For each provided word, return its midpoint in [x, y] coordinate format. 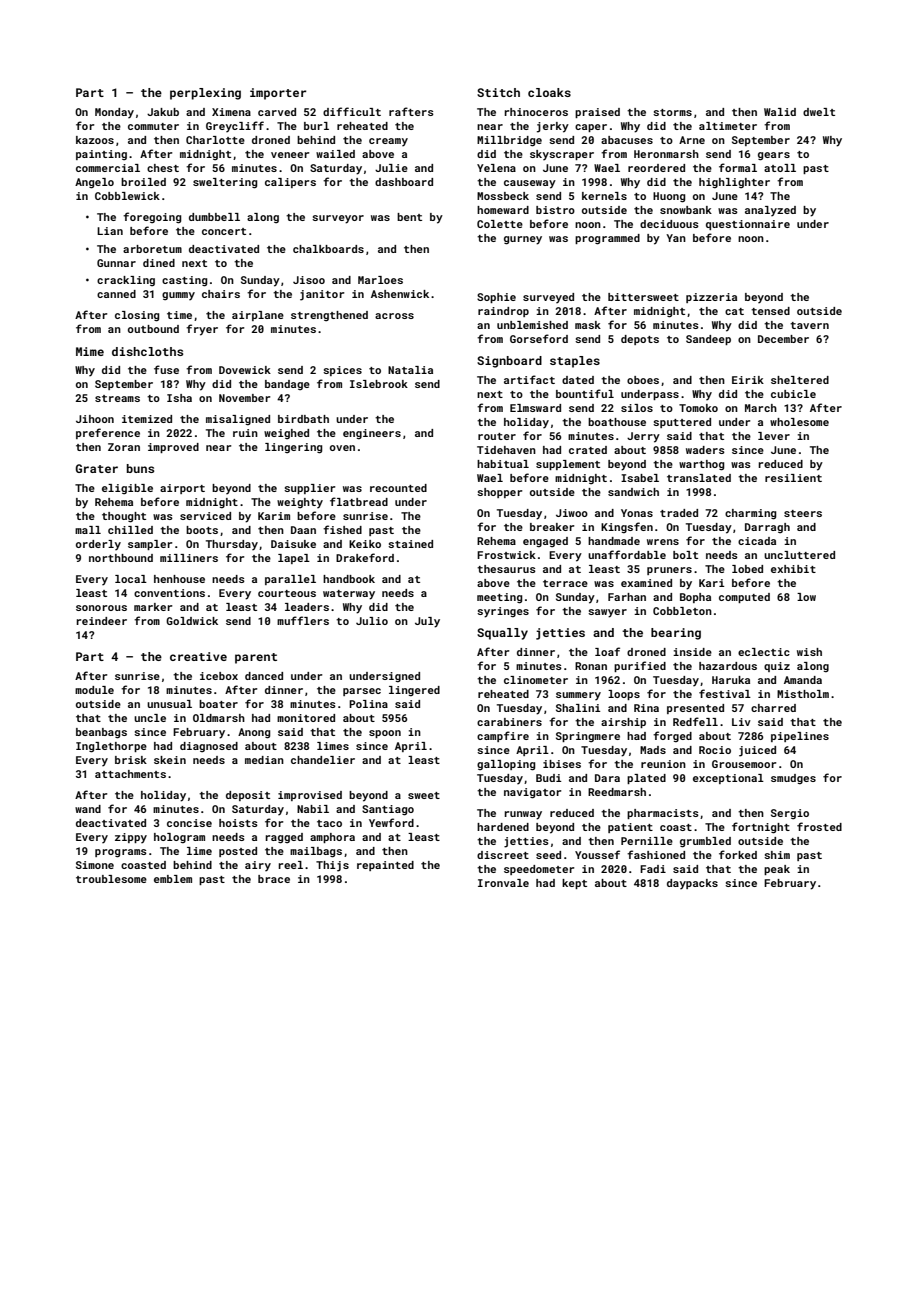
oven [342, 448]
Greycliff [235, 126]
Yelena [496, 168]
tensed [770, 311]
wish [809, 652]
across [394, 316]
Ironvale [503, 883]
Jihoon [95, 419]
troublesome [111, 879]
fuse [166, 369]
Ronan [591, 666]
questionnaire [748, 225]
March [761, 408]
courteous [287, 593]
